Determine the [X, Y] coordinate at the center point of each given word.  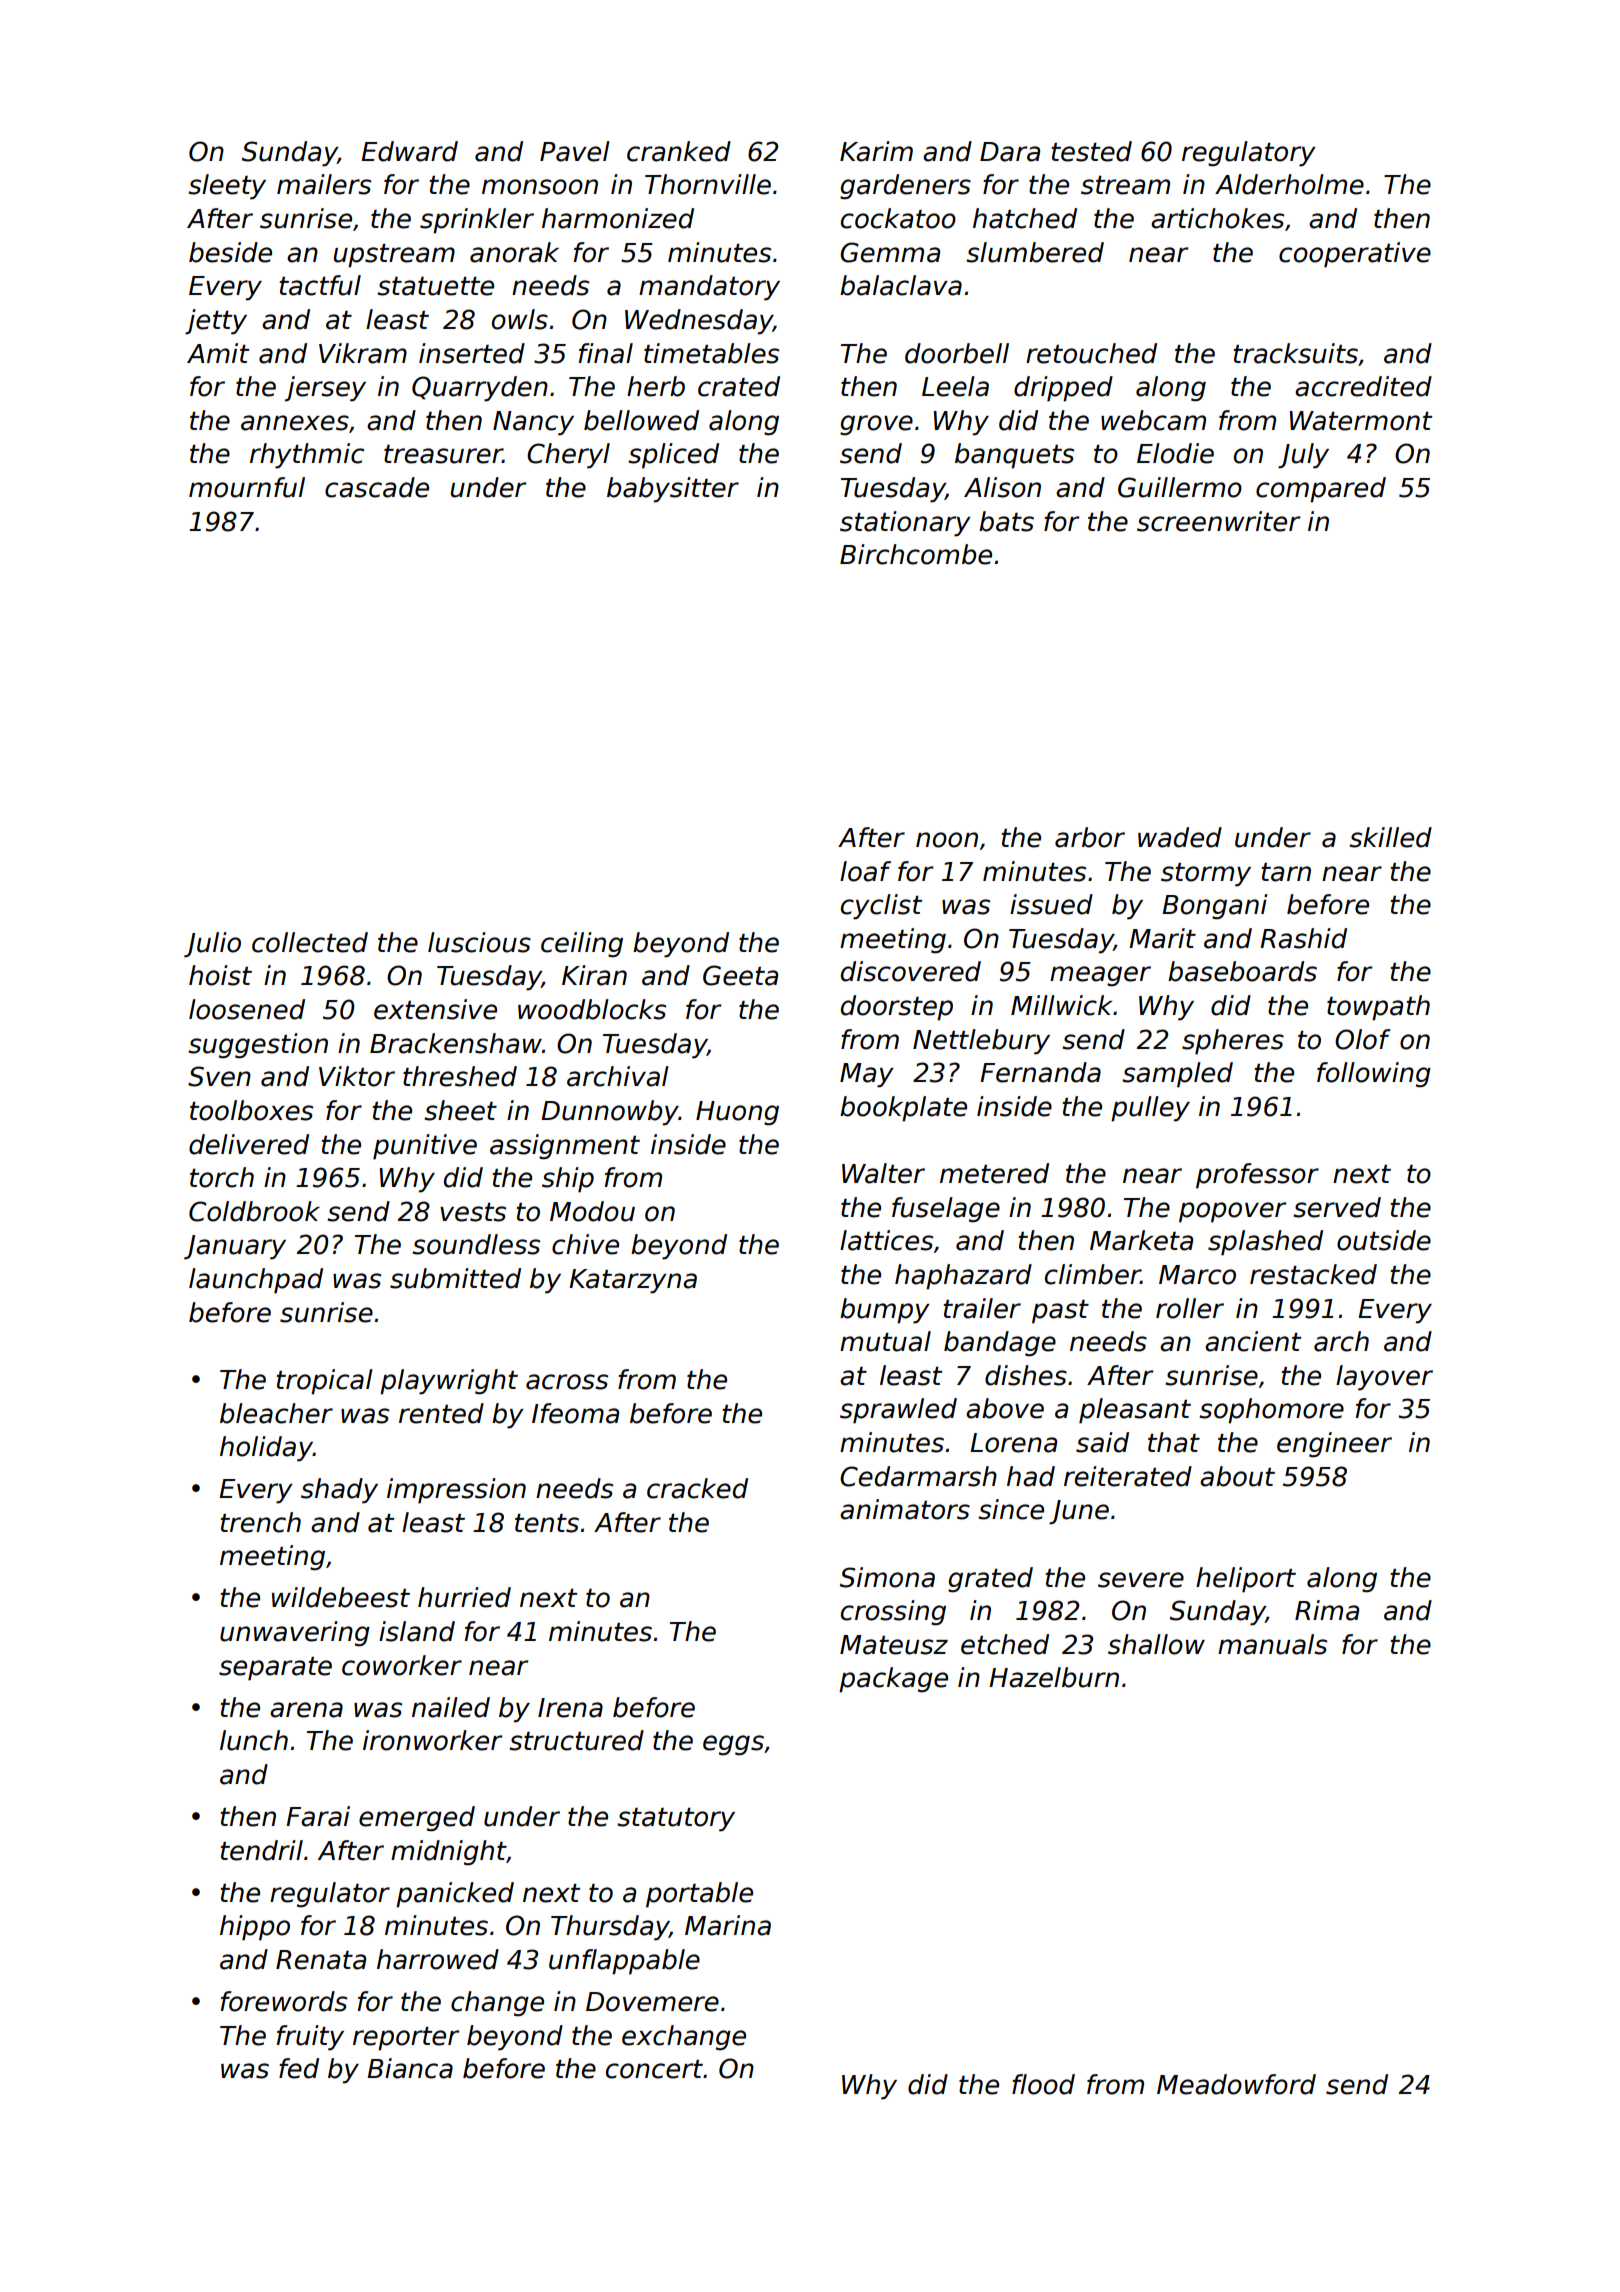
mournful [247, 487]
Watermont [1361, 421]
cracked [697, 1488]
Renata [321, 1960]
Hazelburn [1054, 1677]
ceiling [582, 945]
